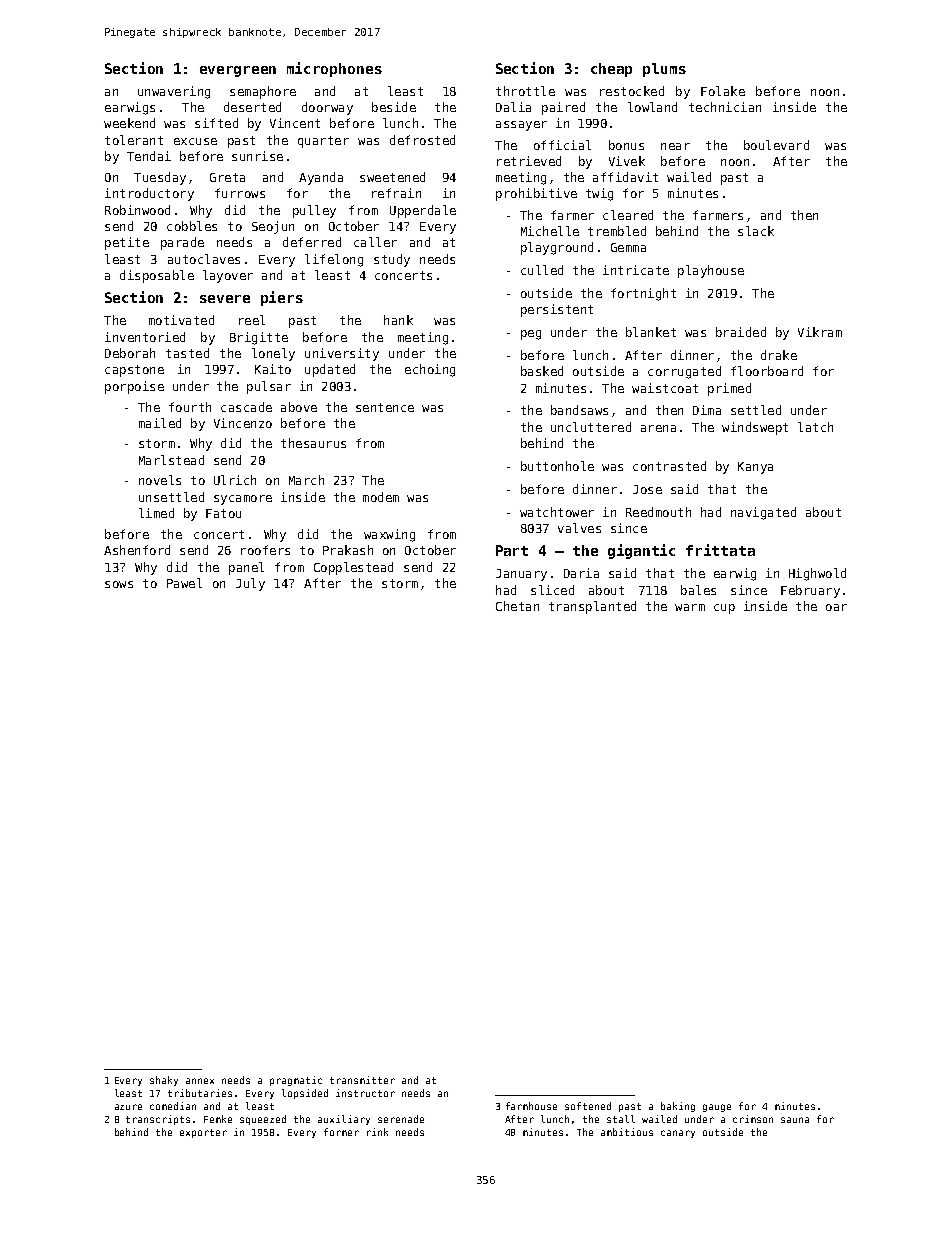  Describe the element at coordinates (678, 1107) in the page. I see `baking` at that location.
